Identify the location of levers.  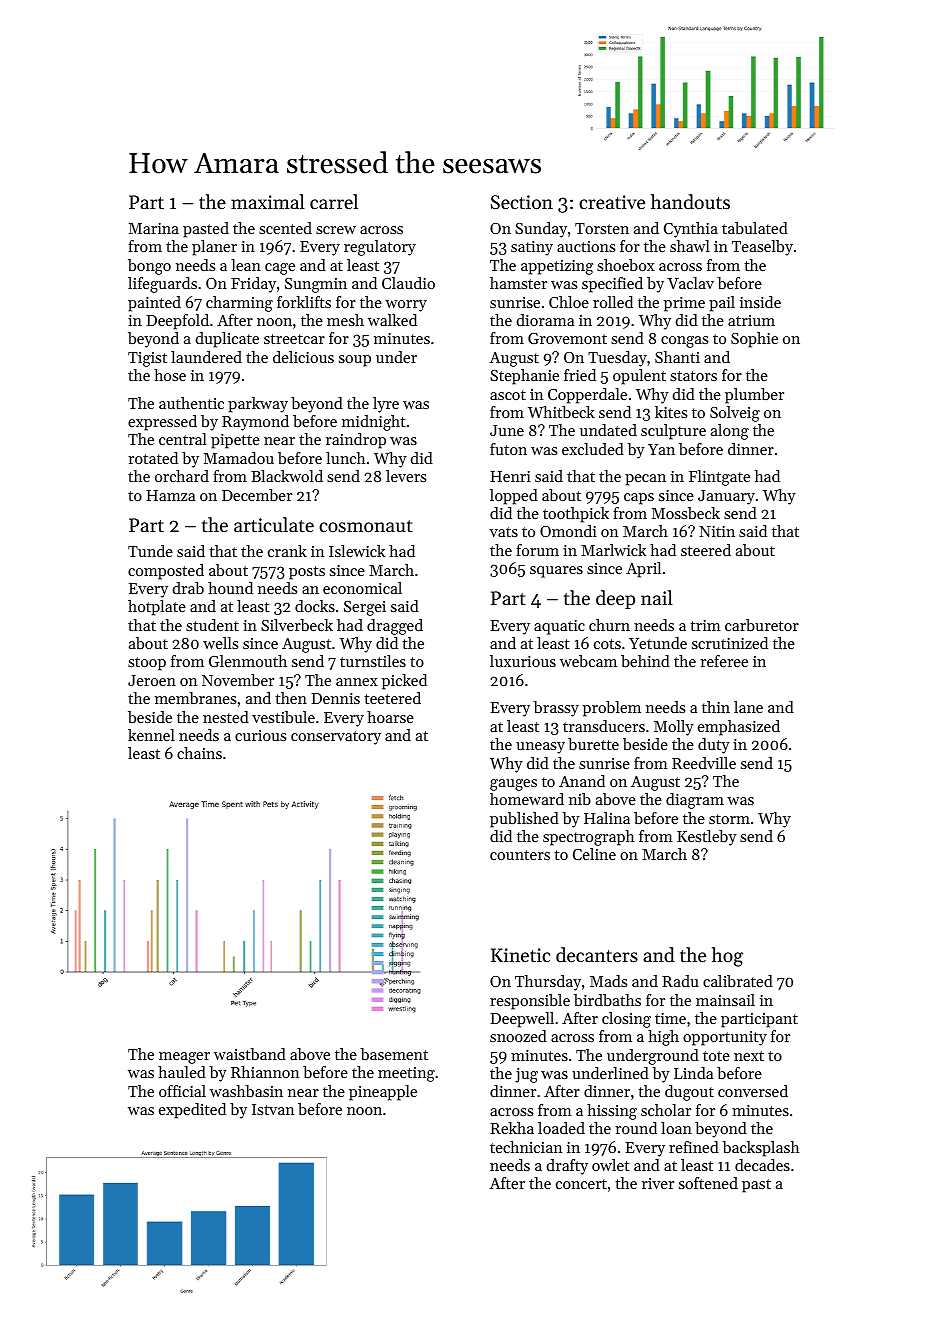
(406, 476).
